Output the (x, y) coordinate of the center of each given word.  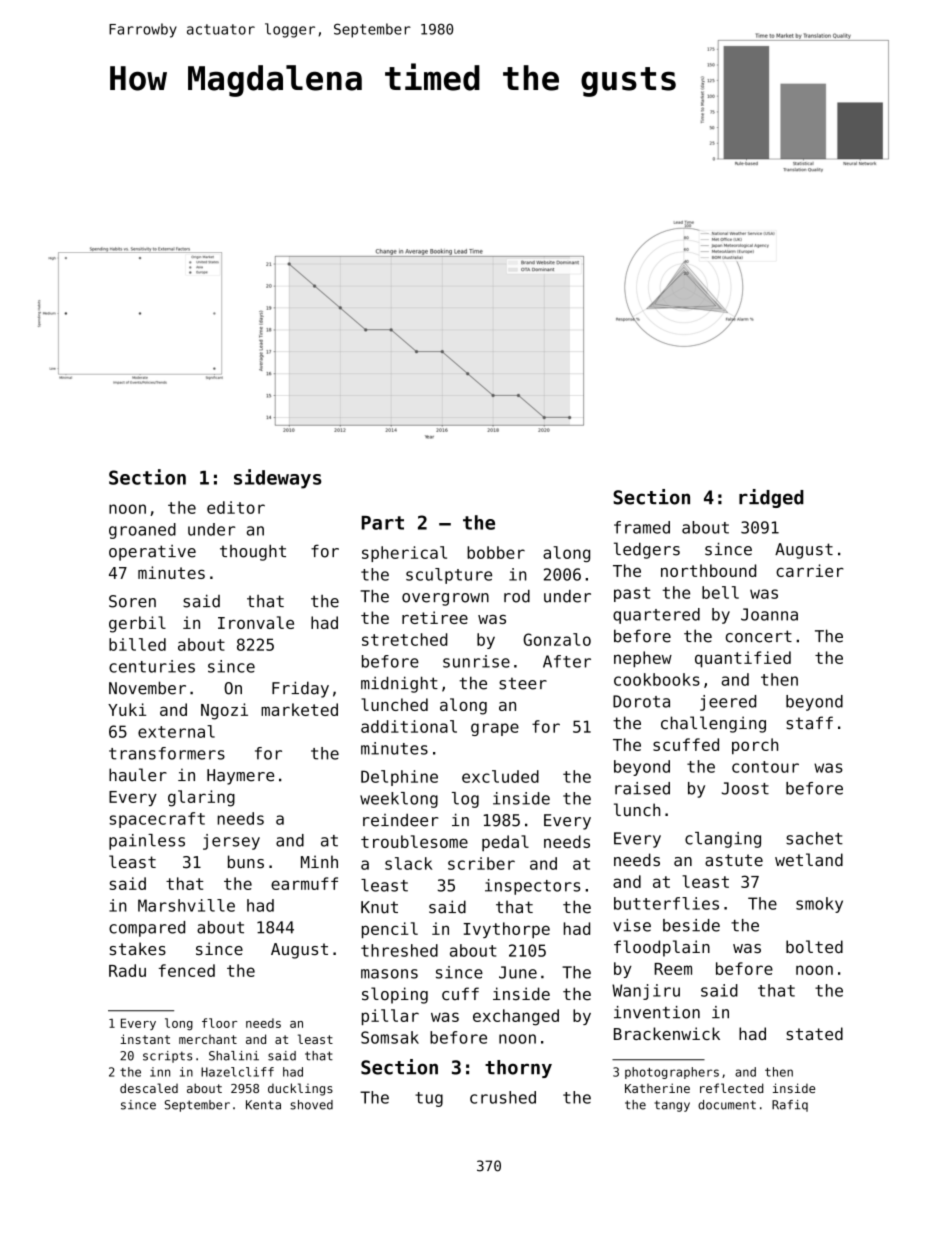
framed (642, 527)
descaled (149, 1088)
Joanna (769, 614)
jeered (728, 703)
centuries (152, 666)
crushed (503, 1097)
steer (523, 683)
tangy (672, 1106)
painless (147, 842)
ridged (771, 498)
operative (152, 553)
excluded (500, 776)
